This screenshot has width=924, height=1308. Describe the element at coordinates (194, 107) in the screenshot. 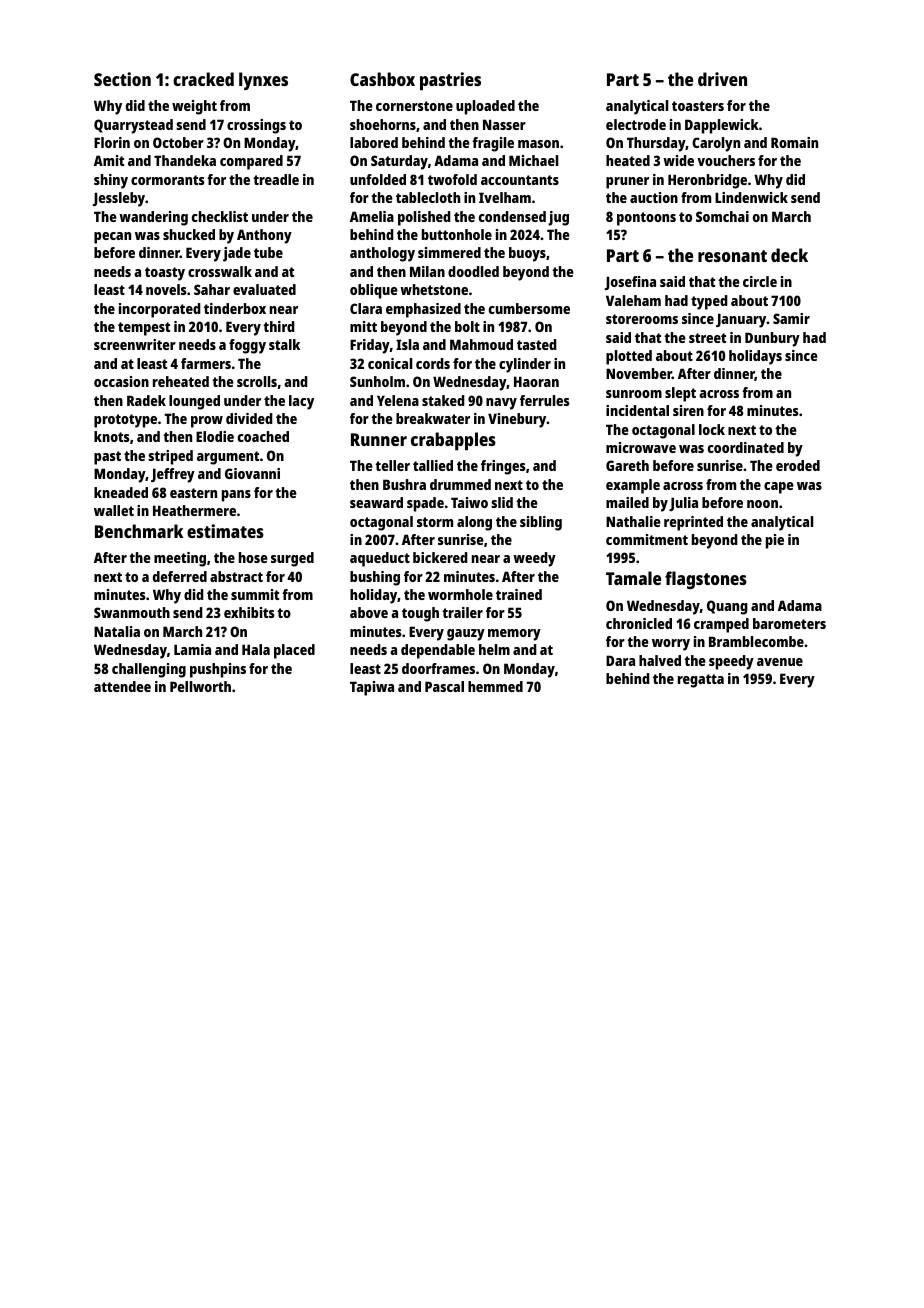

I see `weight` at that location.
